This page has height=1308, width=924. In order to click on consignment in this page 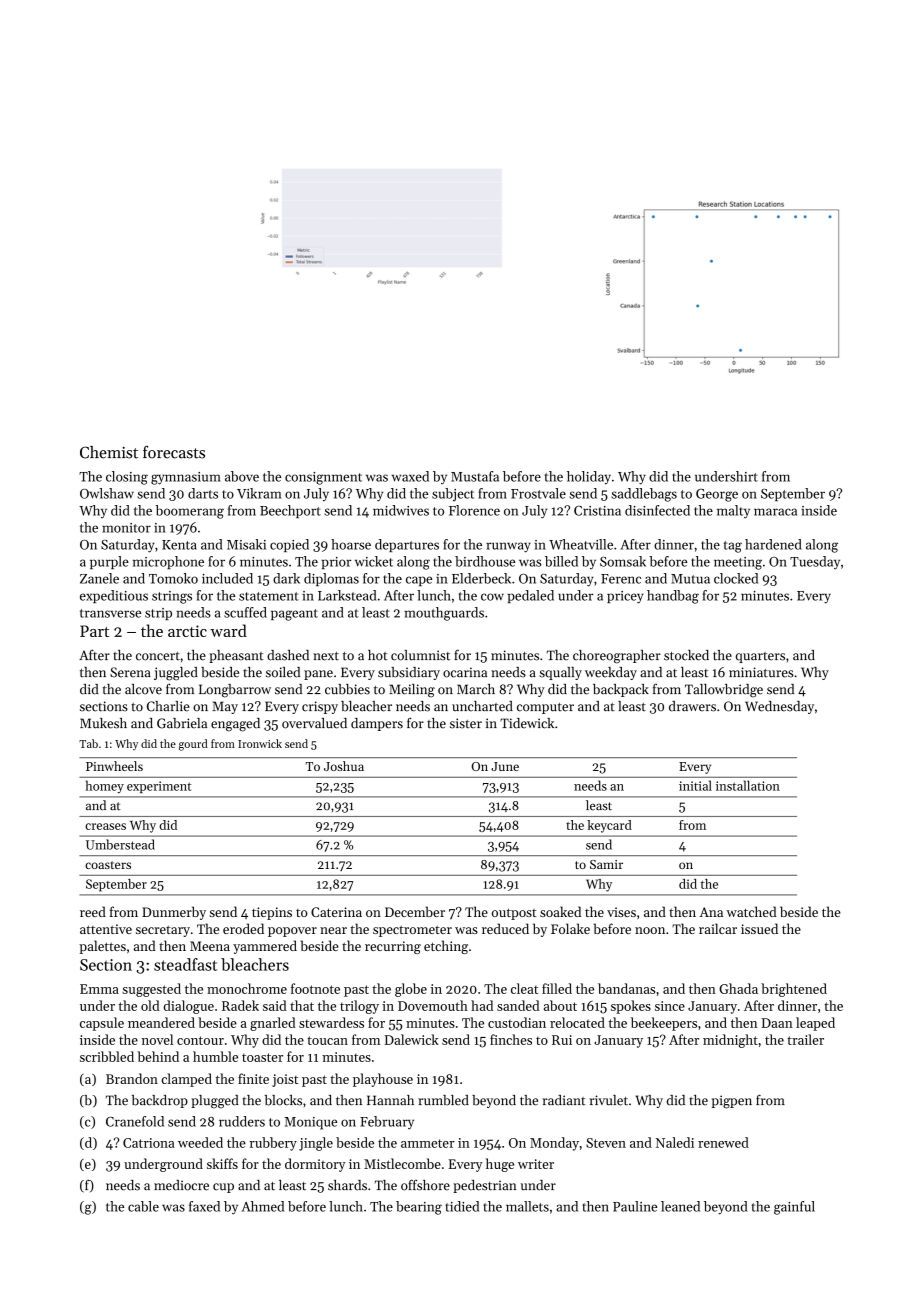, I will do `click(323, 478)`.
